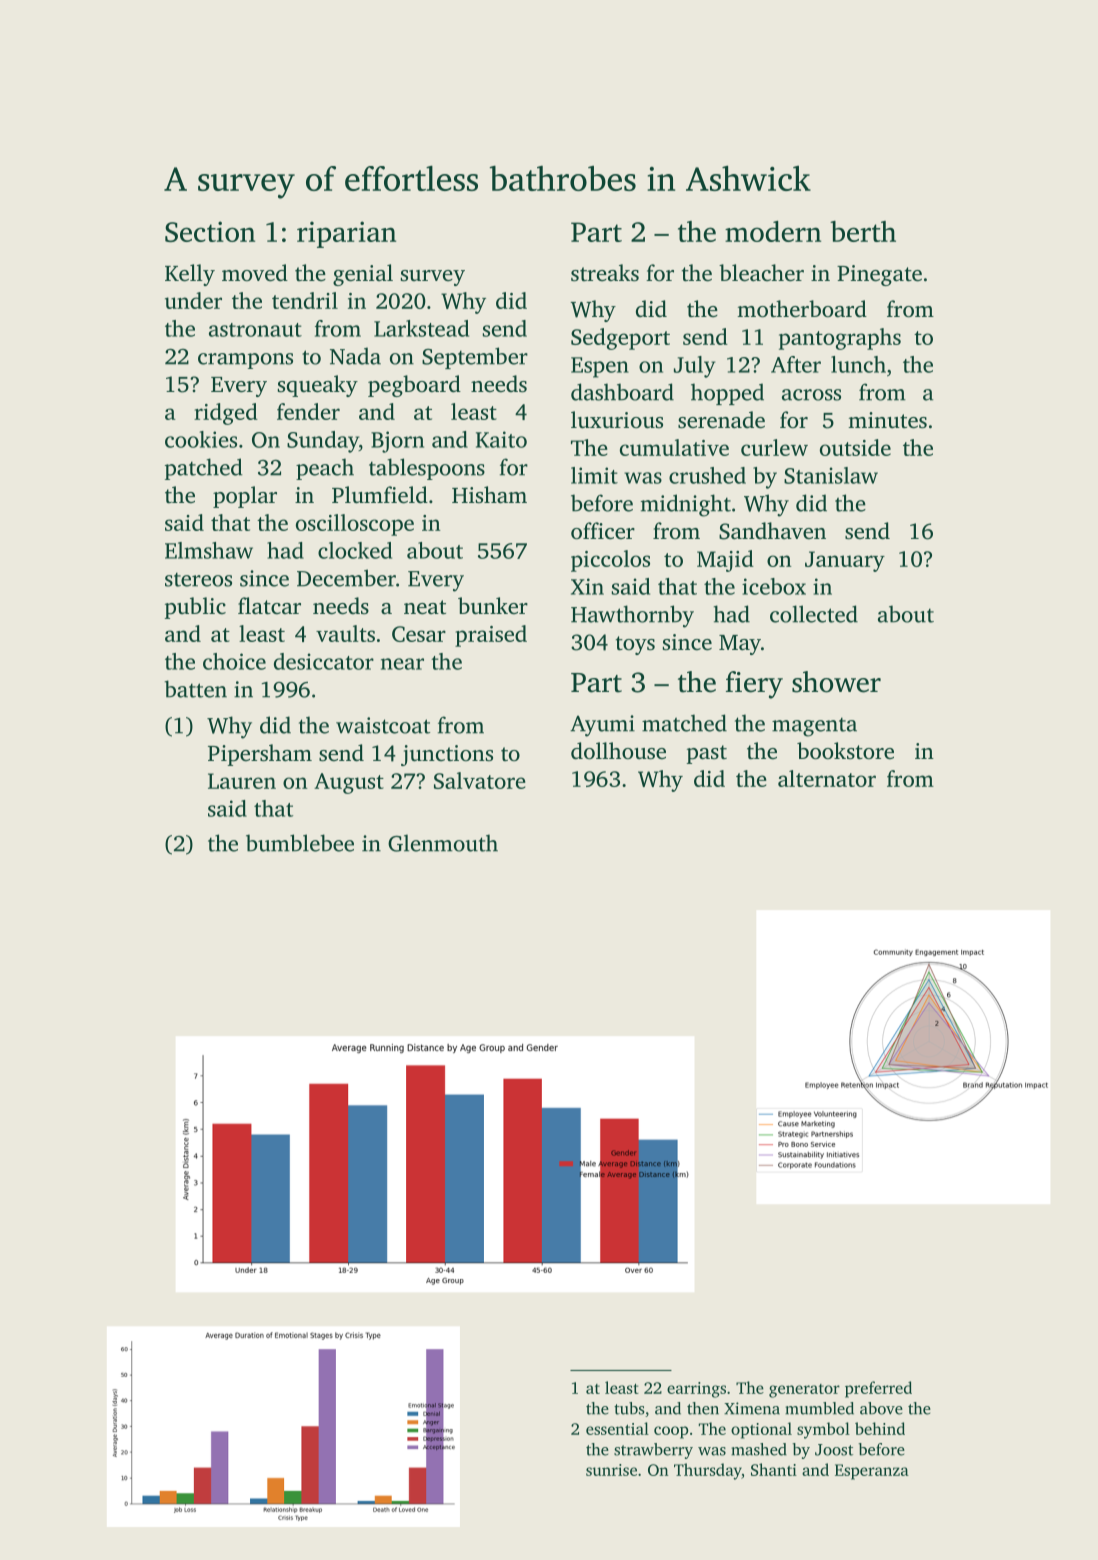 The height and width of the screenshot is (1560, 1098). Describe the element at coordinates (617, 1428) in the screenshot. I see `essential` at that location.
